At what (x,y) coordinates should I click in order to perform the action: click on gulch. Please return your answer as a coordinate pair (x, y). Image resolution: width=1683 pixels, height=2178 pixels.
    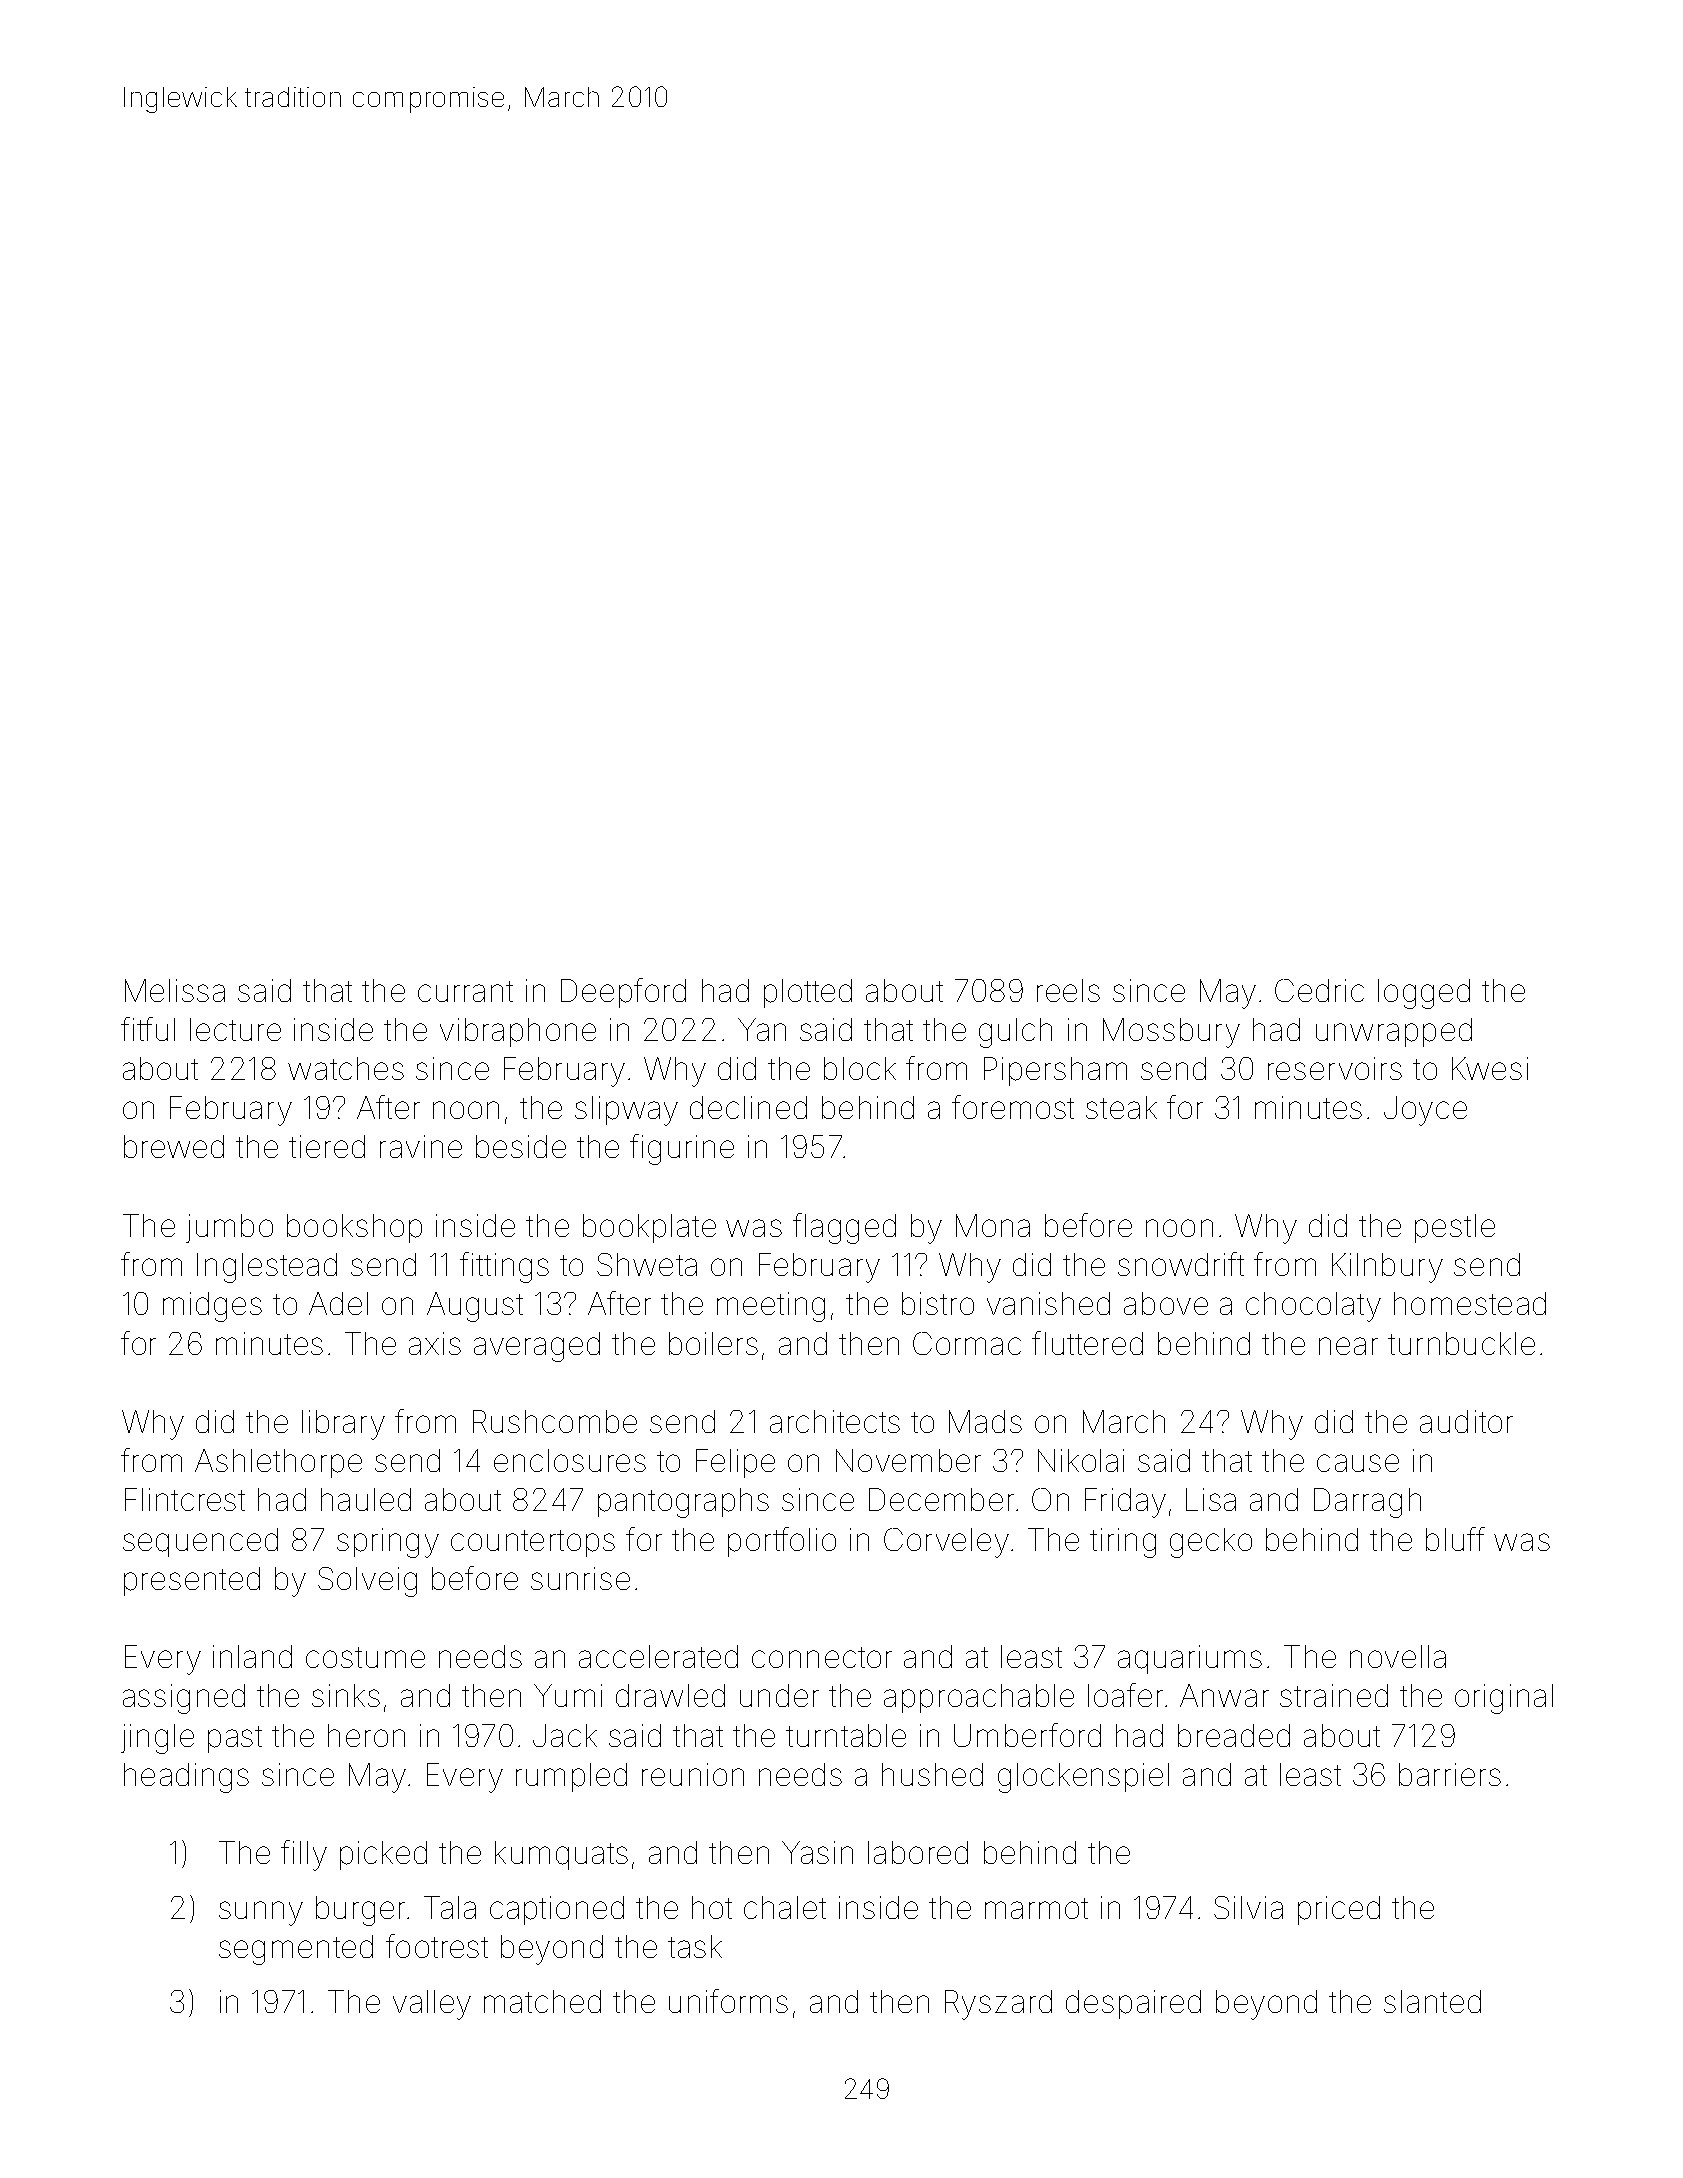
    Looking at the image, I should click on (1015, 1033).
